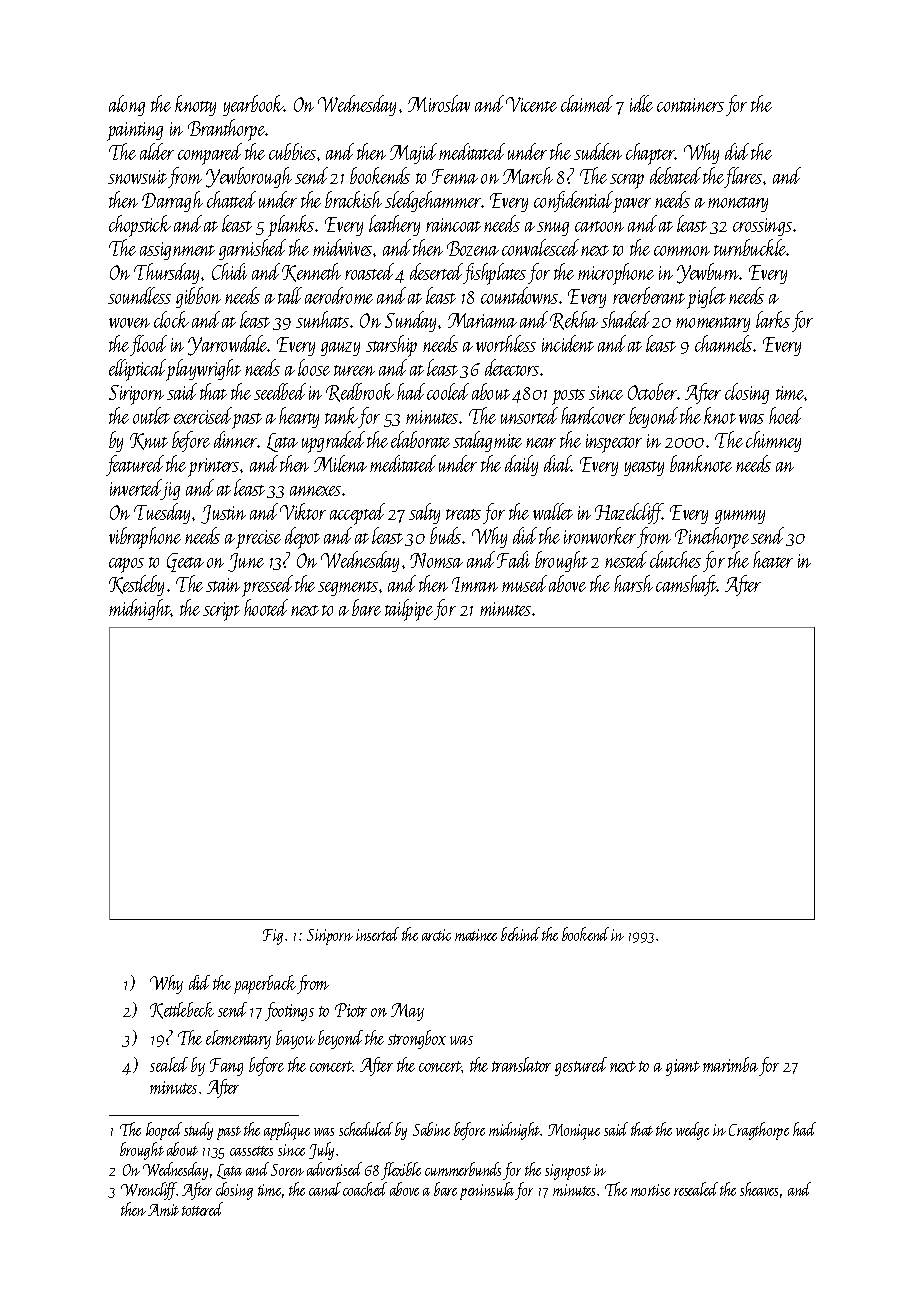 The height and width of the image is (1308, 924). What do you see at coordinates (273, 937) in the image?
I see `Fig` at bounding box center [273, 937].
